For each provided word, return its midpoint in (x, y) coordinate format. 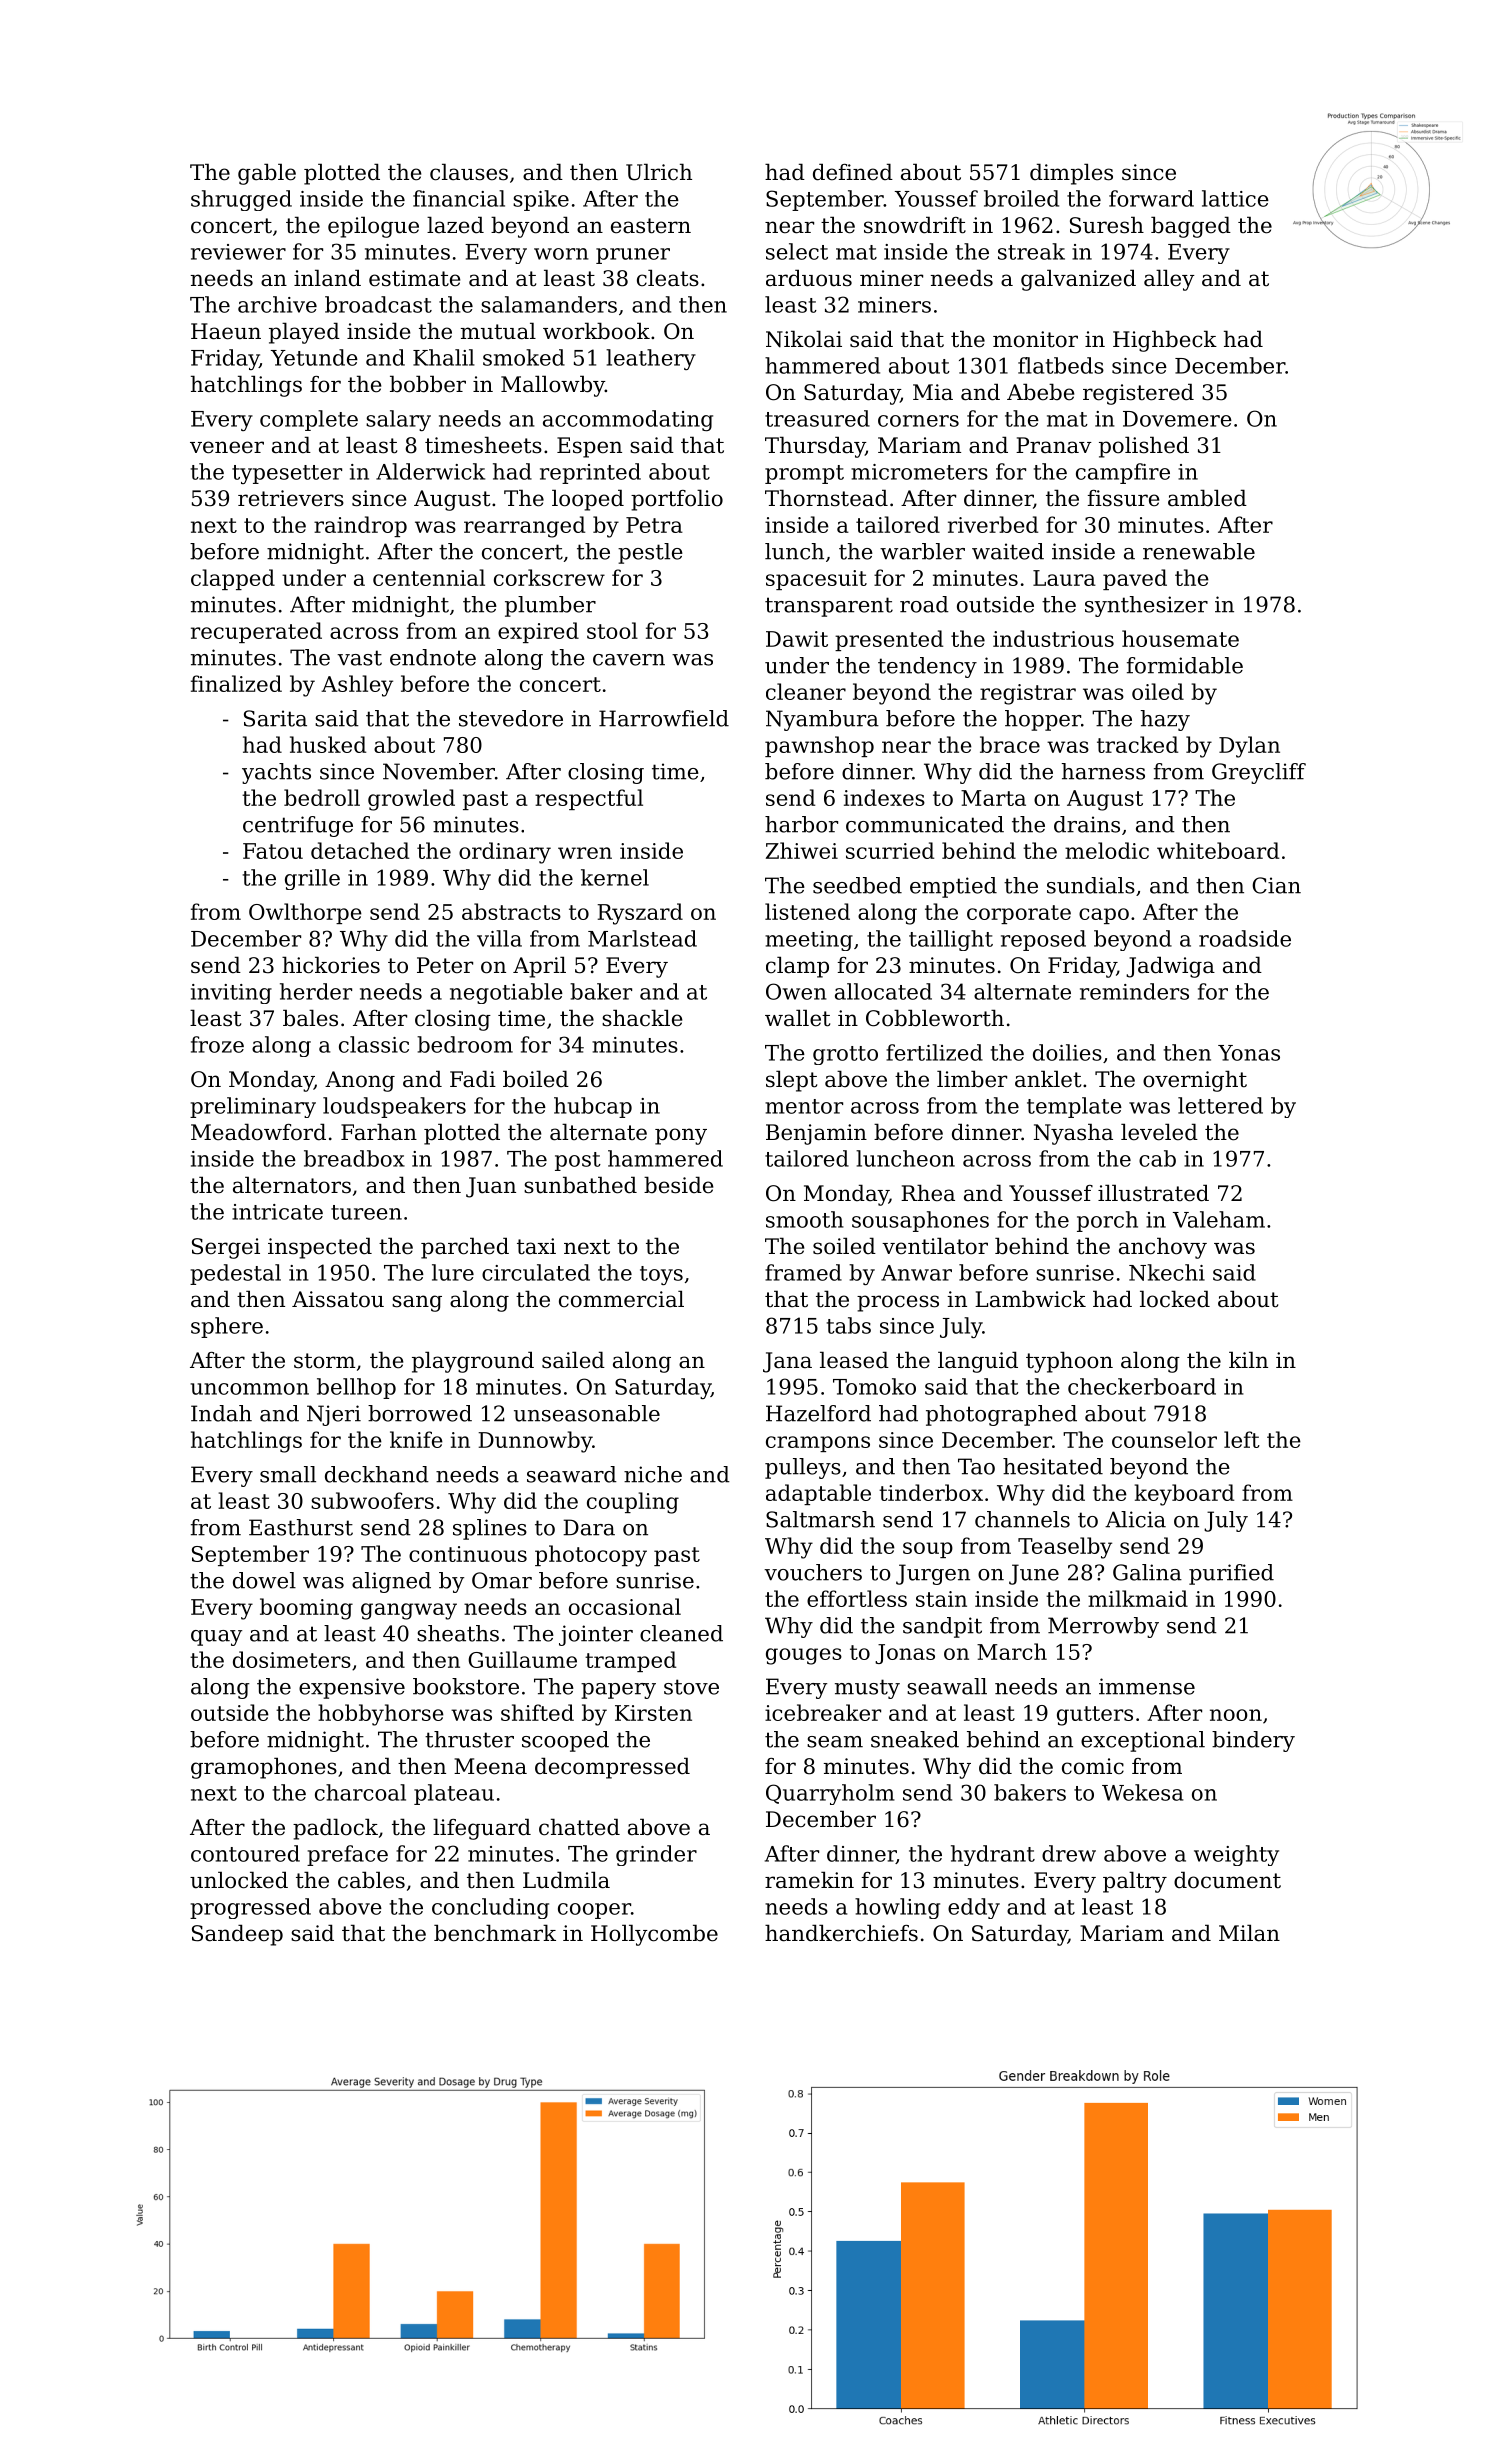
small (288, 1474)
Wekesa (1142, 1792)
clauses (469, 172)
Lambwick (1030, 1299)
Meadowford (258, 1132)
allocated (883, 991)
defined (853, 172)
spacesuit (816, 580)
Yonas (1249, 1053)
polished (1144, 447)
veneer (227, 447)
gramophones (264, 1768)
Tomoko (874, 1386)
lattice (1235, 198)
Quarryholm (830, 1794)
